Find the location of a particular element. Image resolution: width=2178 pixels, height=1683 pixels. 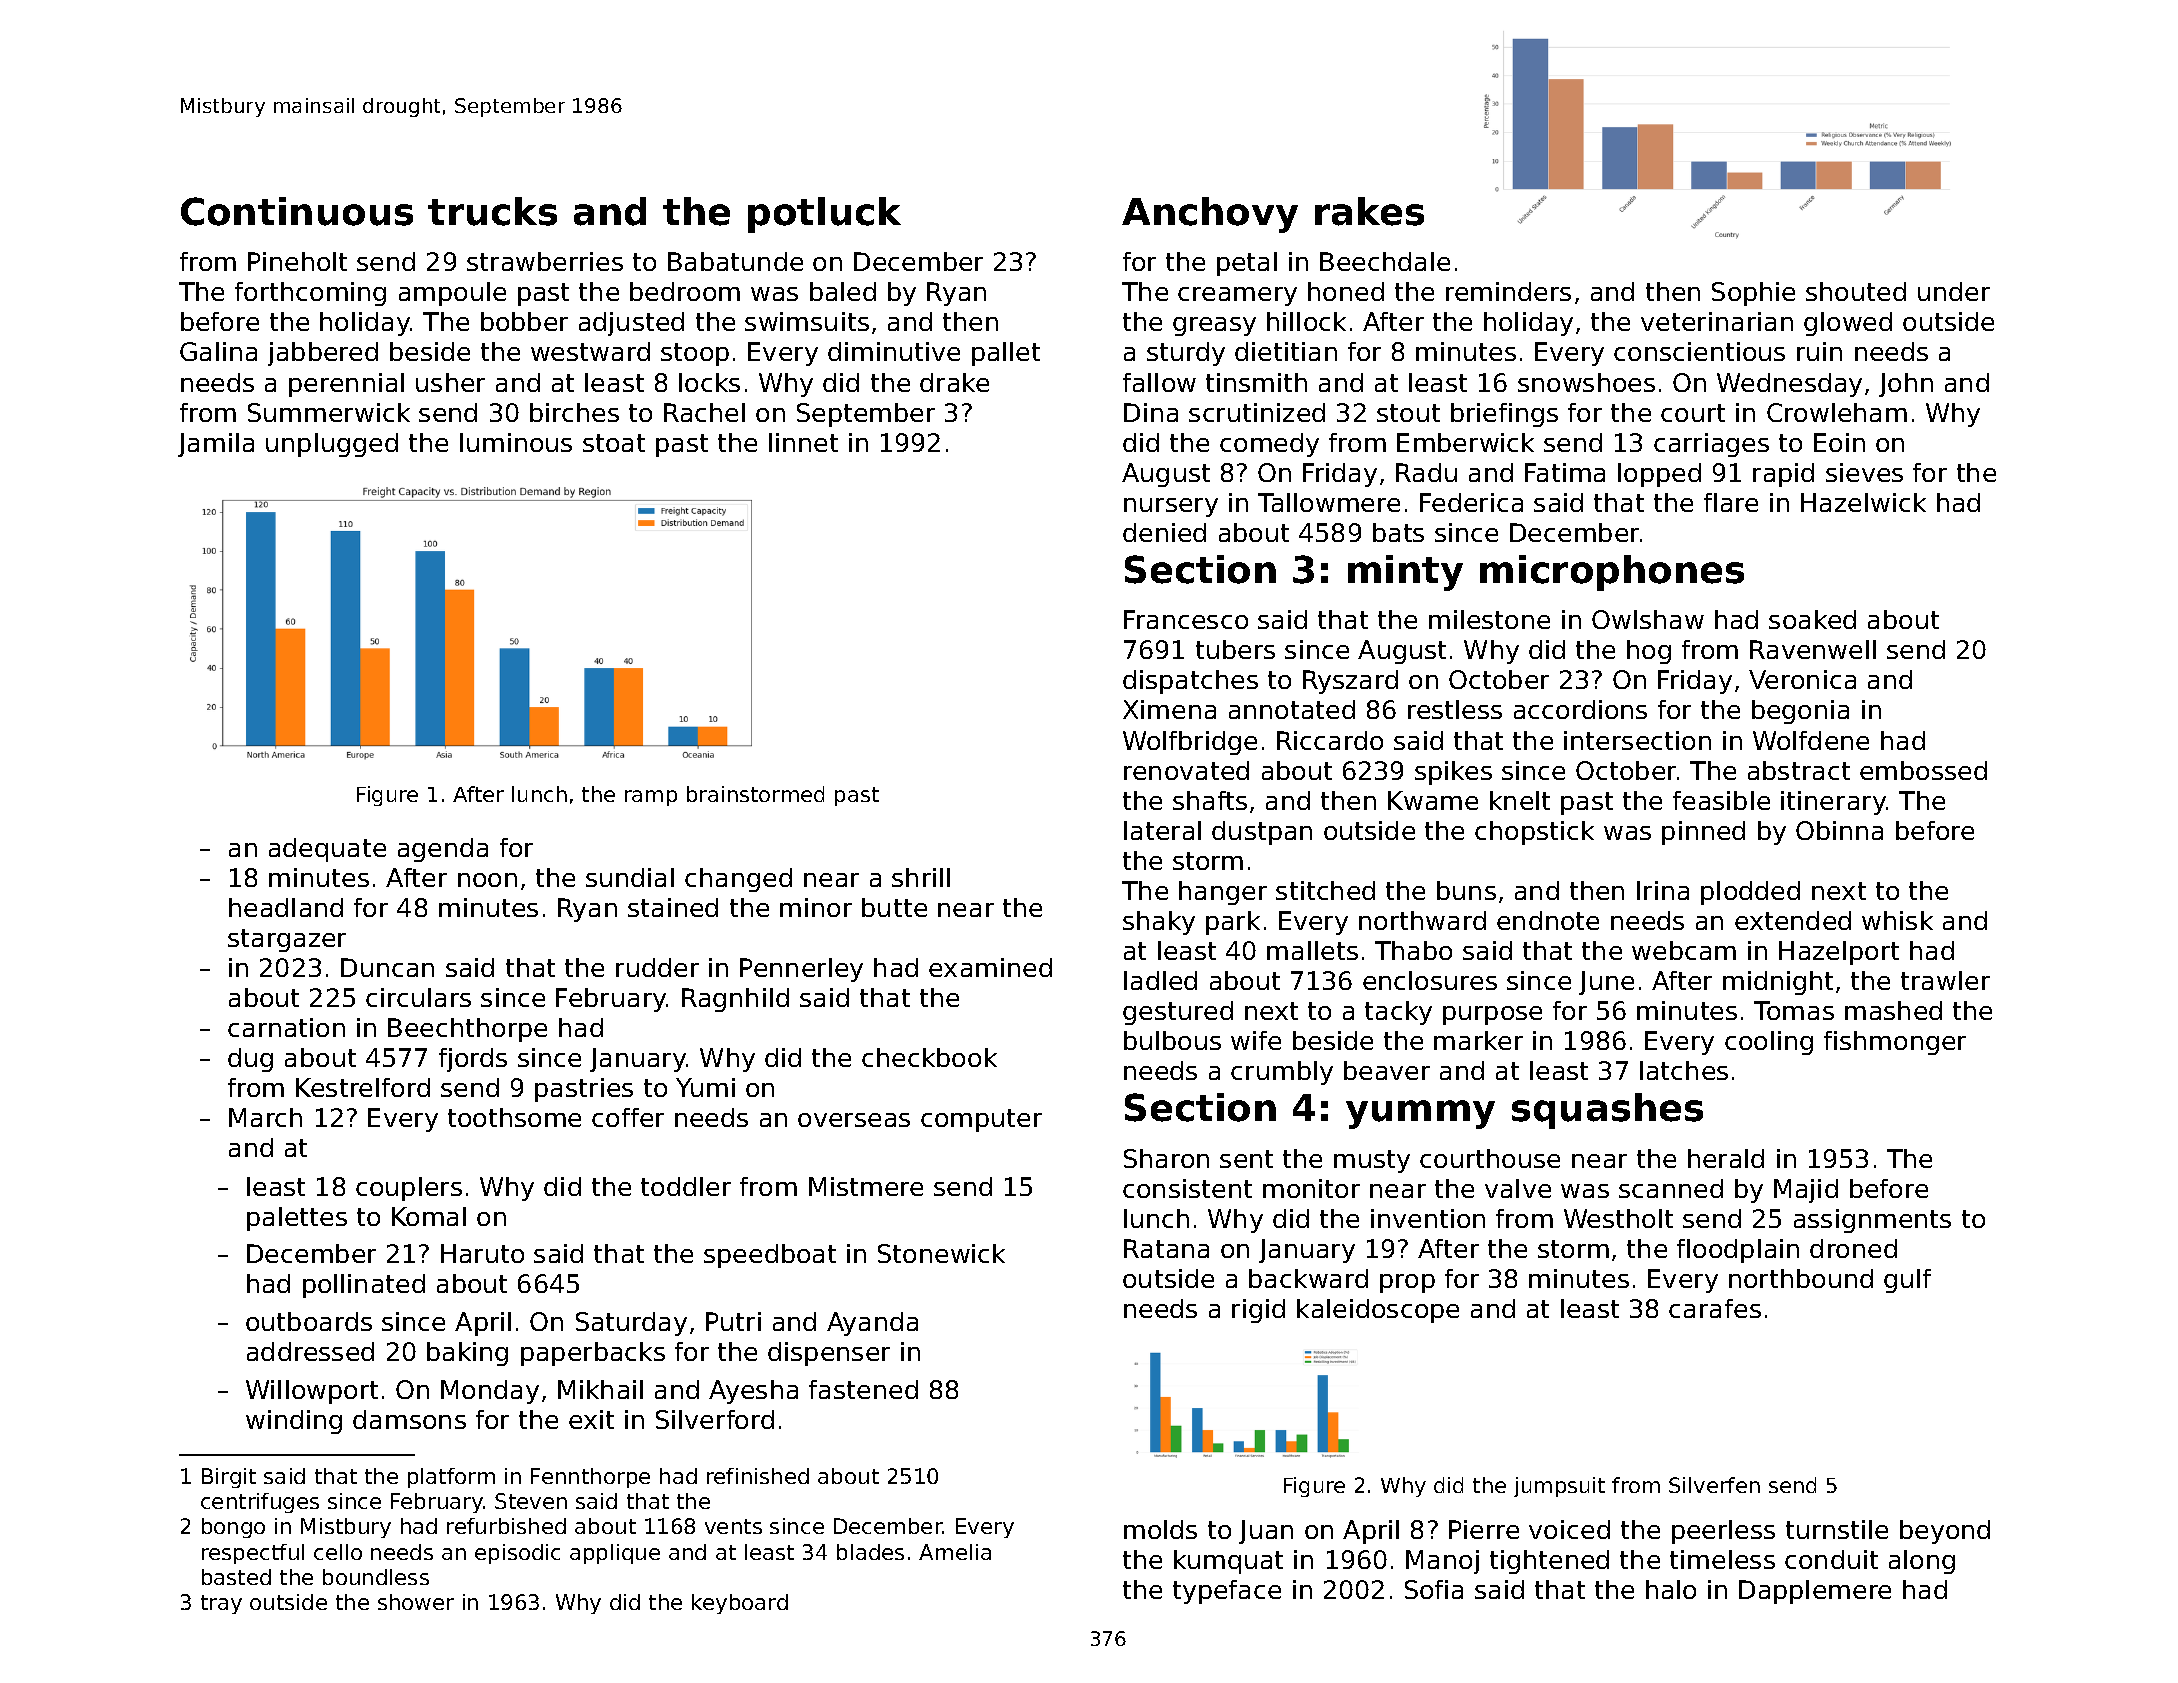

typeface is located at coordinates (1227, 1592).
